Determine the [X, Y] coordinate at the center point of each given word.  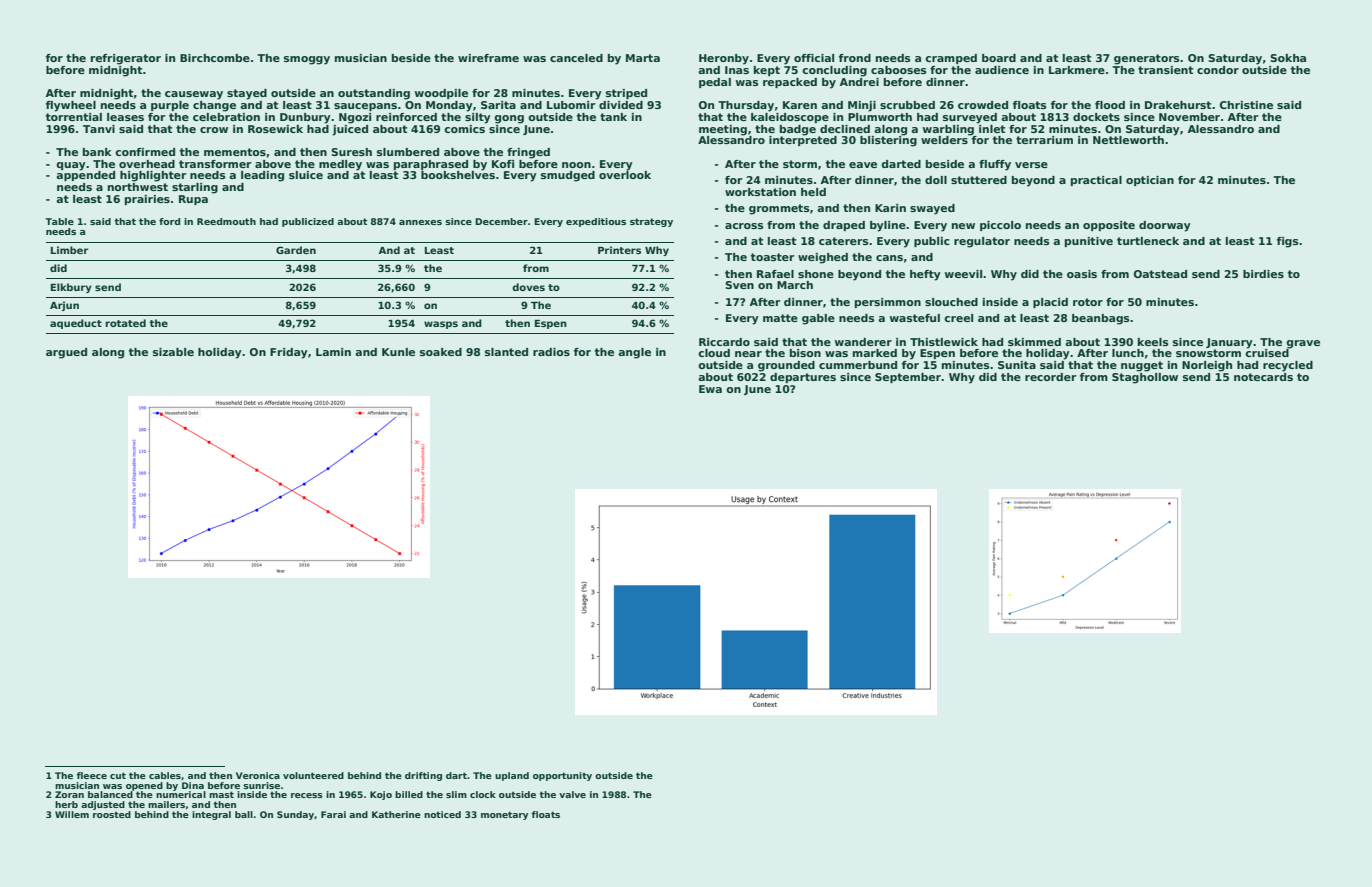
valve [572, 794]
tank [613, 117]
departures [803, 378]
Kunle [398, 352]
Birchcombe [215, 58]
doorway [1165, 226]
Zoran [69, 794]
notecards [1263, 377]
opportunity [562, 776]
